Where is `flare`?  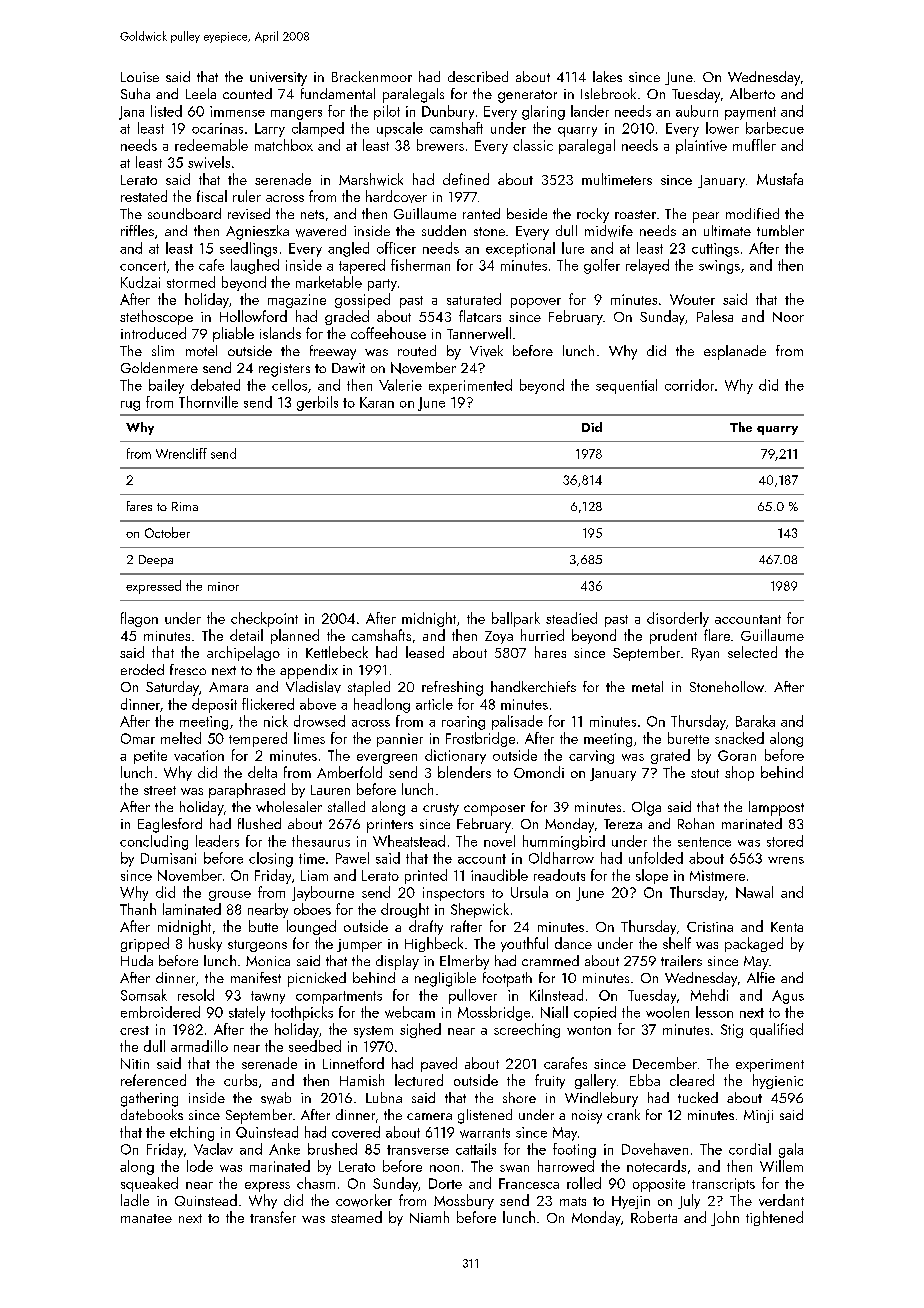
flare is located at coordinates (717, 635).
